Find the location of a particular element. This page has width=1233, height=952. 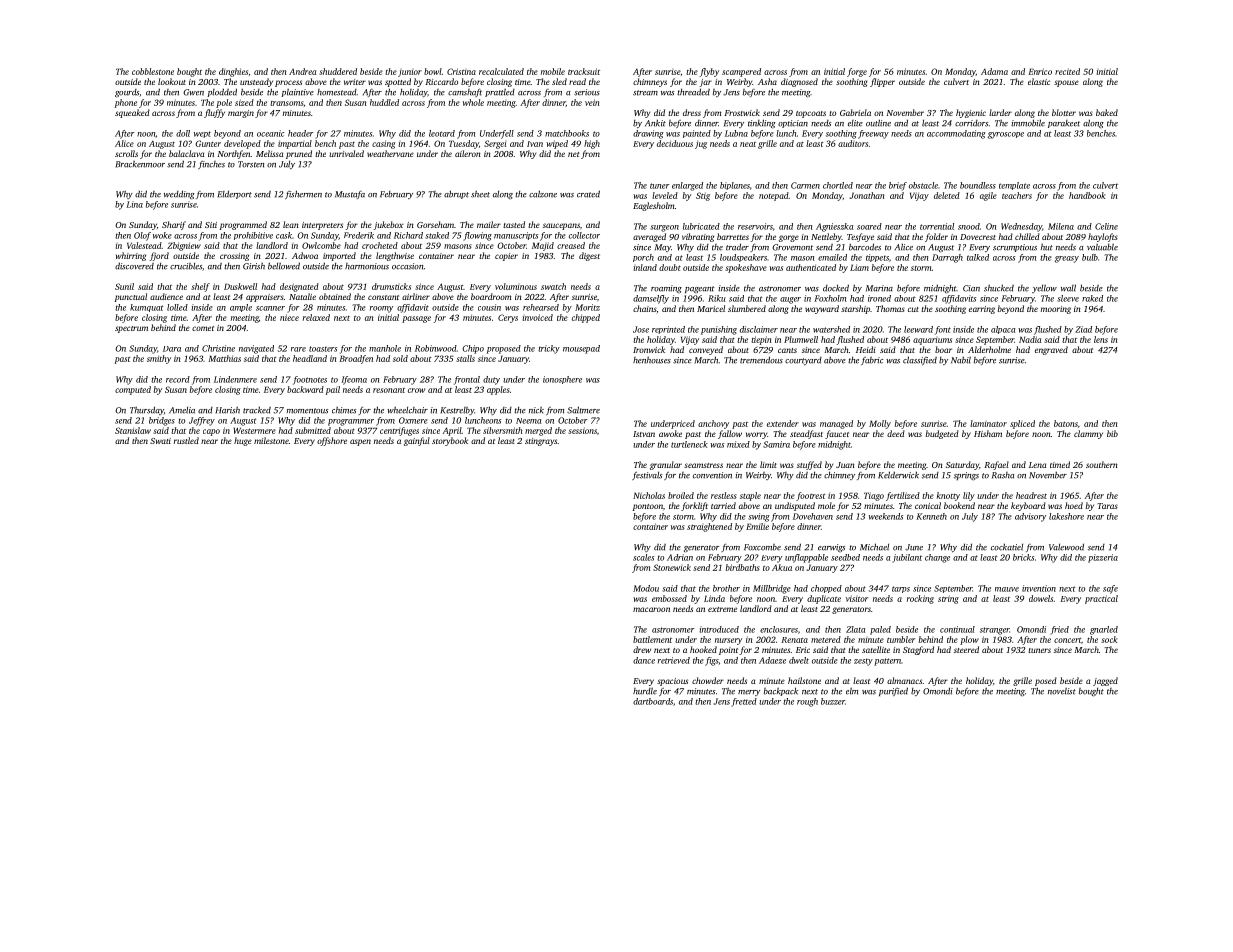

metered is located at coordinates (826, 639).
